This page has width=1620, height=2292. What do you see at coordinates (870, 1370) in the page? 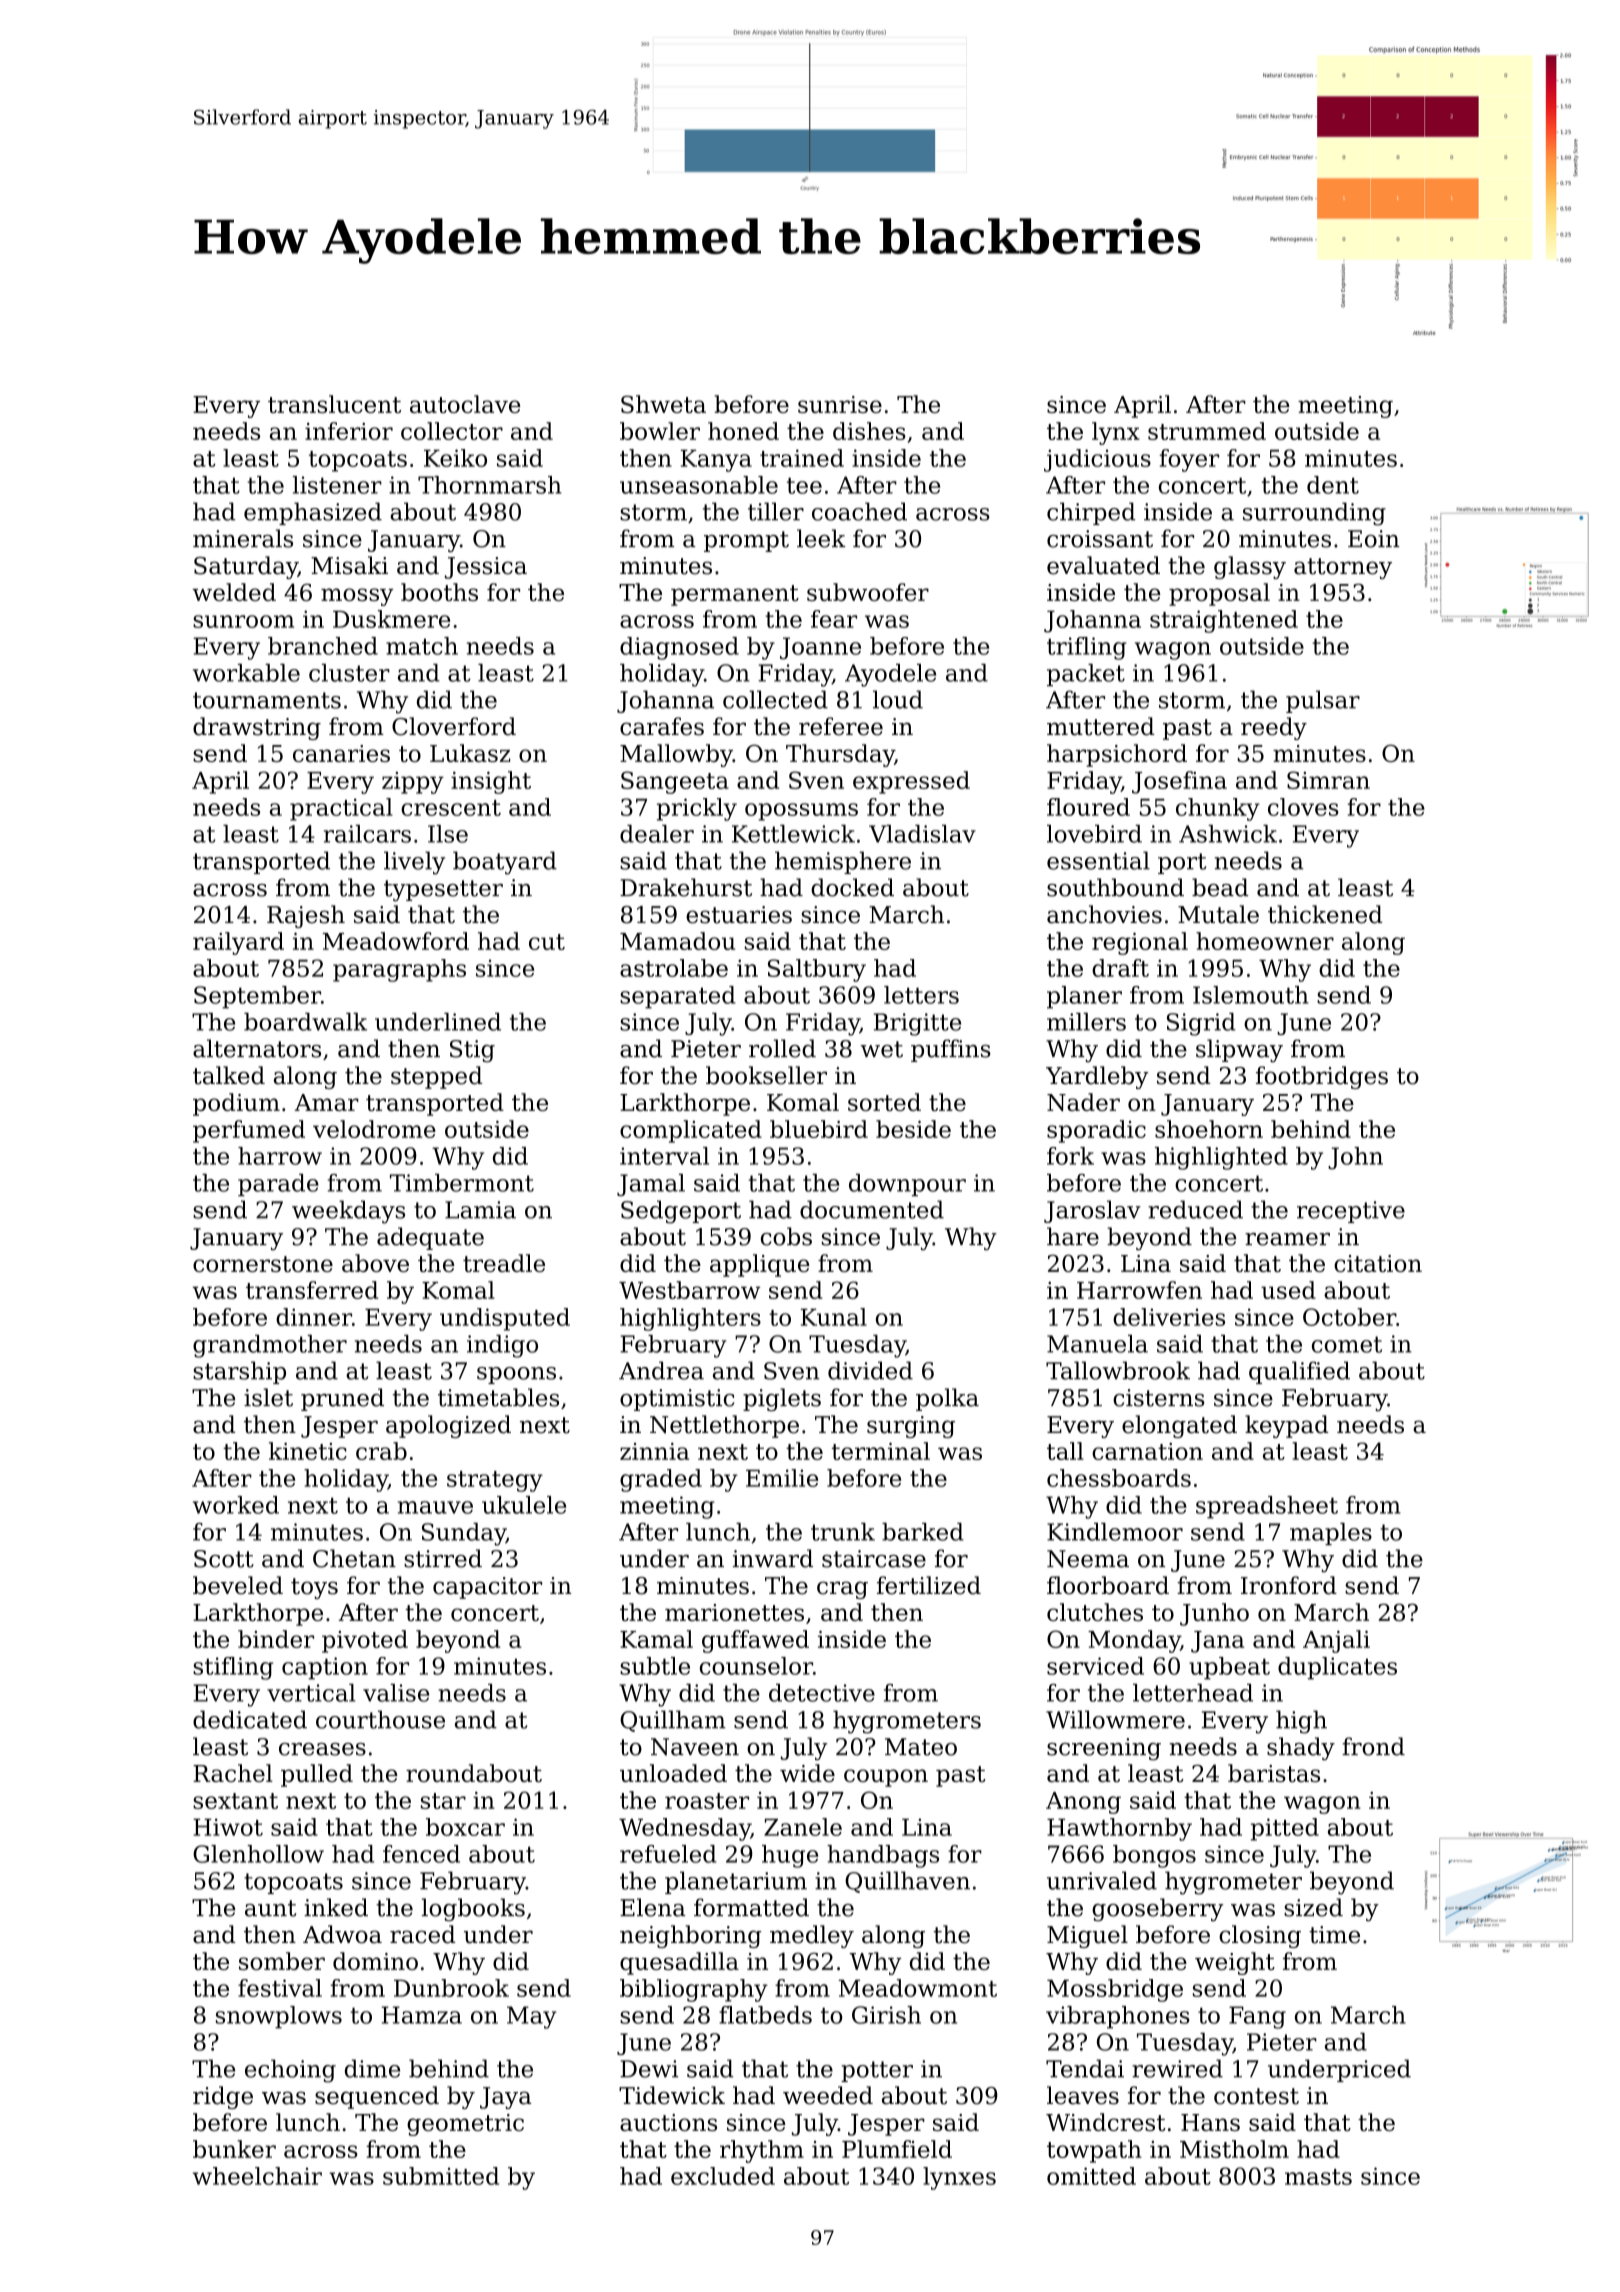
I see `divided` at bounding box center [870, 1370].
